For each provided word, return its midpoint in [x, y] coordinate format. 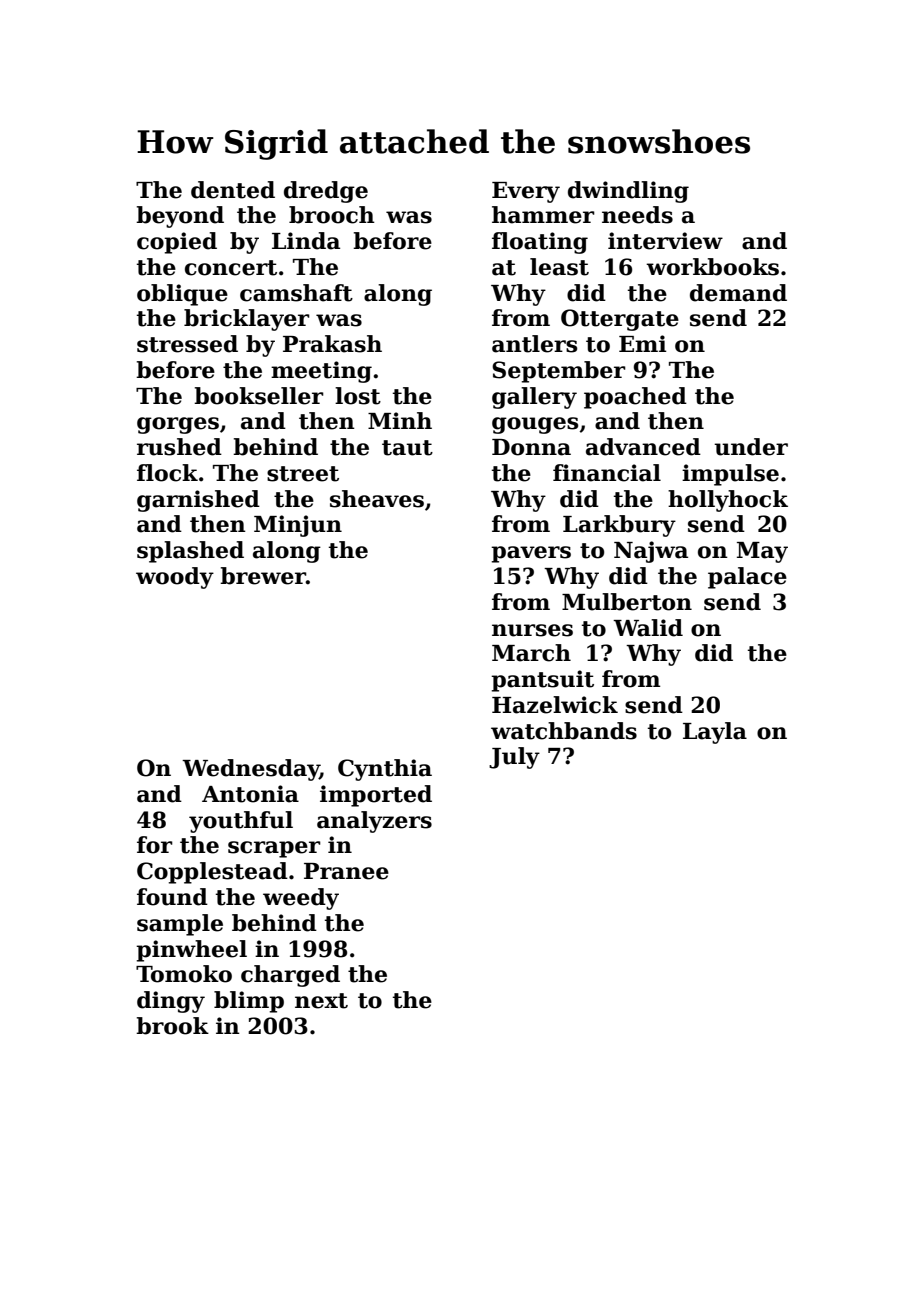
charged [290, 976]
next [321, 1001]
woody [175, 578]
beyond [180, 217]
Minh [400, 420]
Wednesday [251, 770]
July [514, 758]
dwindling [628, 192]
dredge [326, 192]
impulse [730, 475]
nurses [532, 630]
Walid [648, 628]
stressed [187, 344]
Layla [715, 733]
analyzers [374, 822]
